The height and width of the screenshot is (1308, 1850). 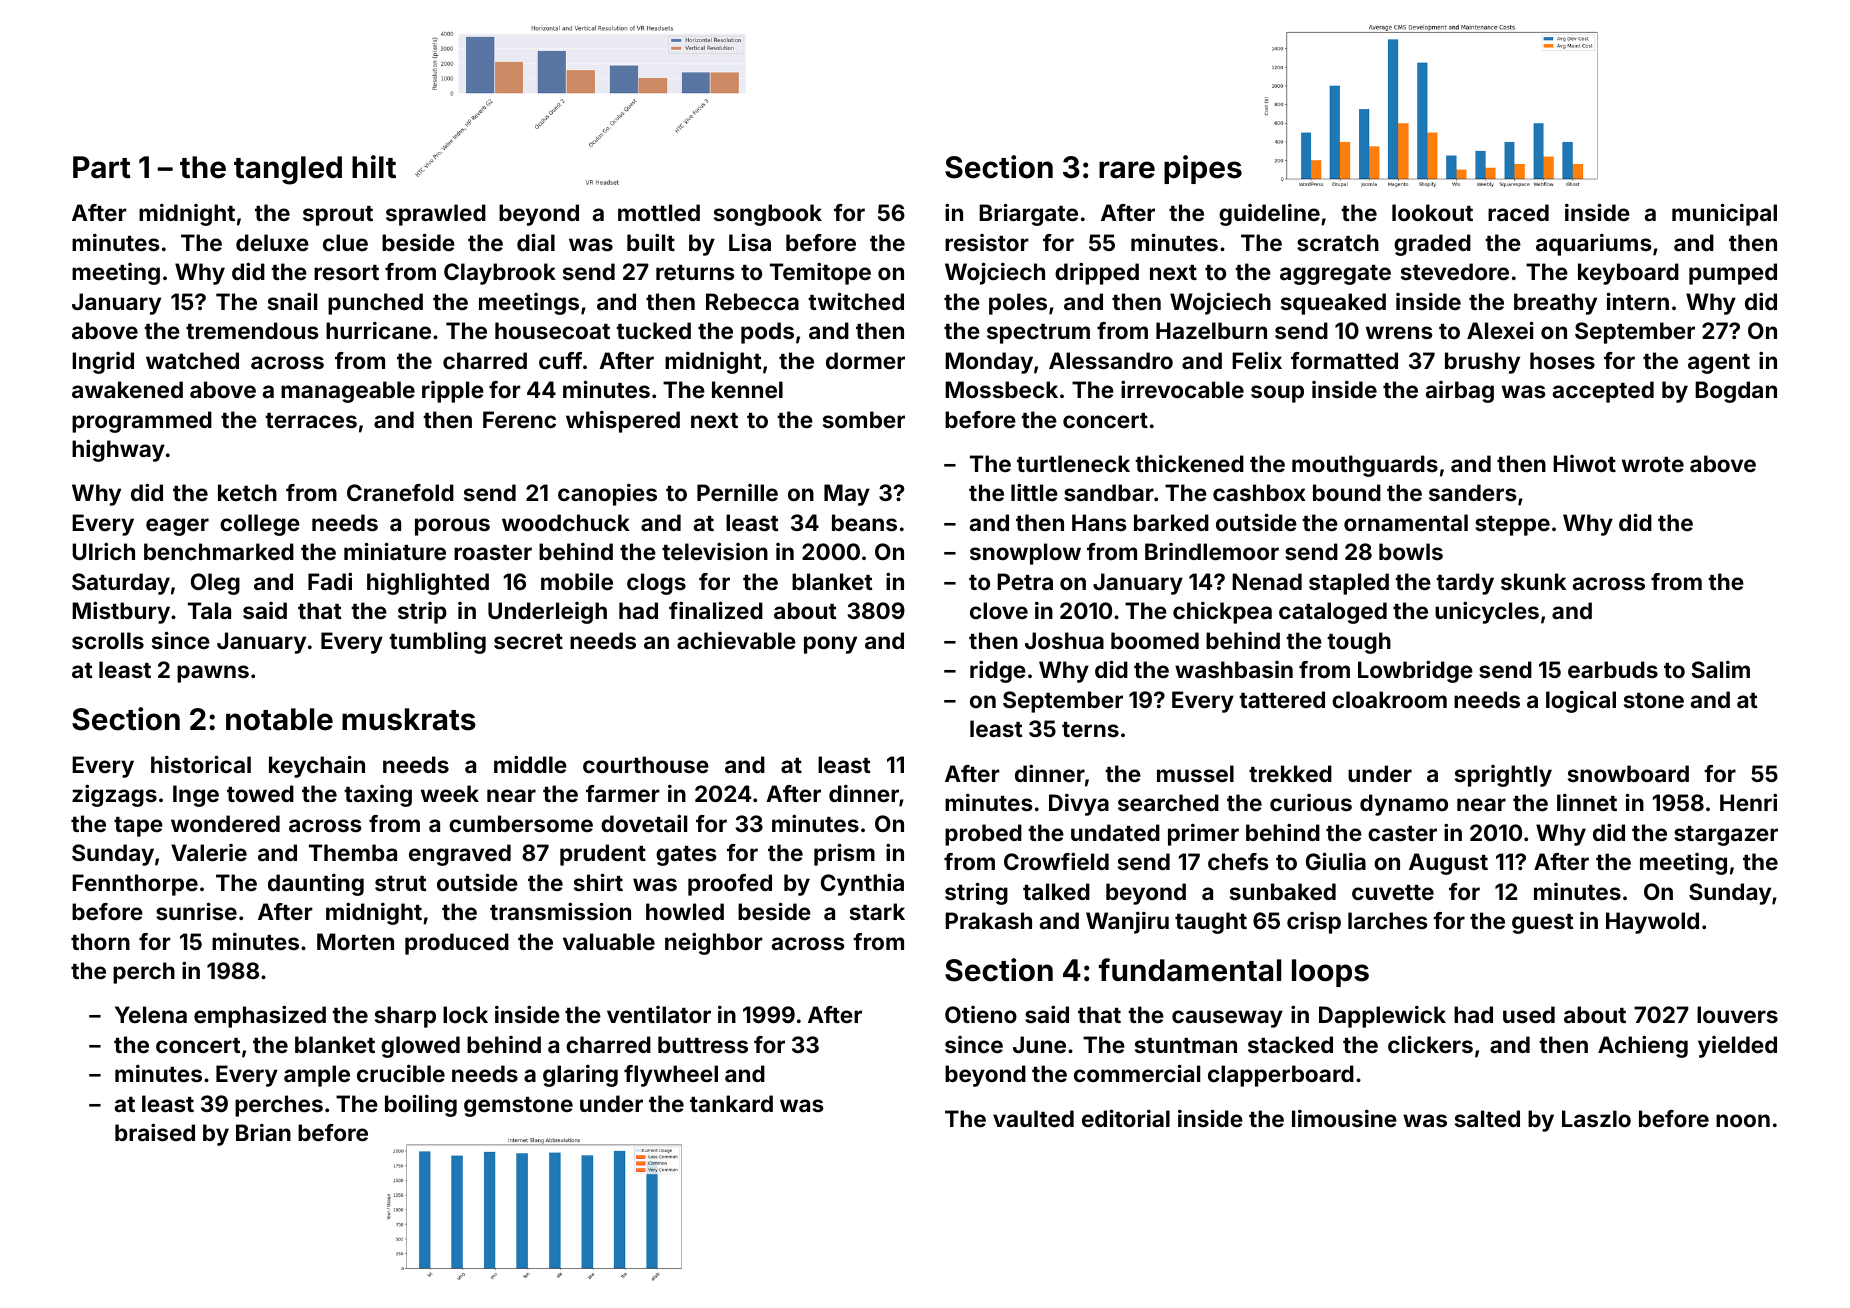 I want to click on Laszlo, so click(x=1596, y=1118).
